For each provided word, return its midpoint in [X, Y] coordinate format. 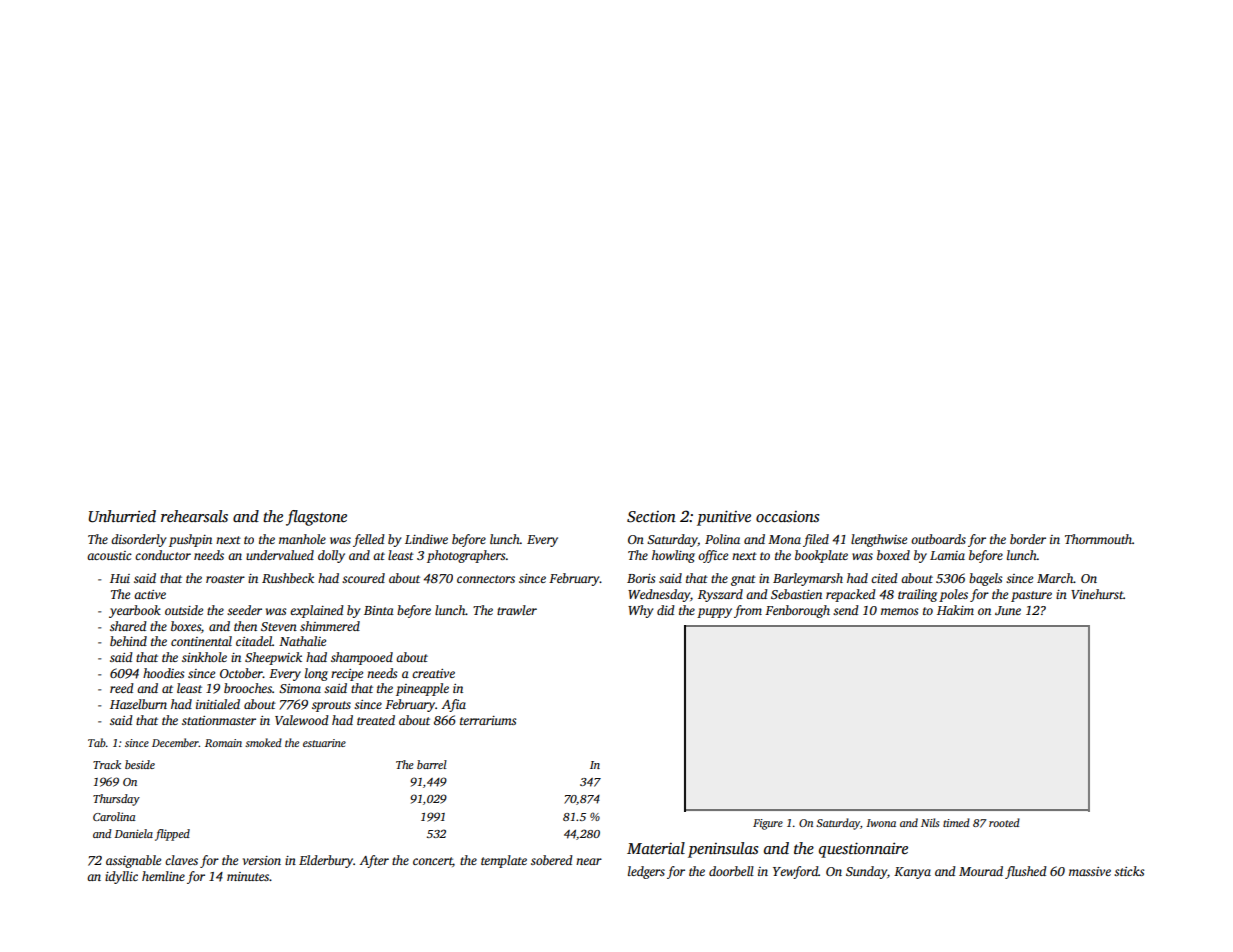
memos [899, 611]
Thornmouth [1098, 539]
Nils [930, 822]
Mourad [981, 871]
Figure [768, 824]
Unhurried [122, 516]
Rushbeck [288, 578]
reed [122, 688]
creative [433, 673]
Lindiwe [426, 539]
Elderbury [326, 861]
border [1028, 539]
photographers [466, 556]
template [504, 861]
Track [107, 764]
